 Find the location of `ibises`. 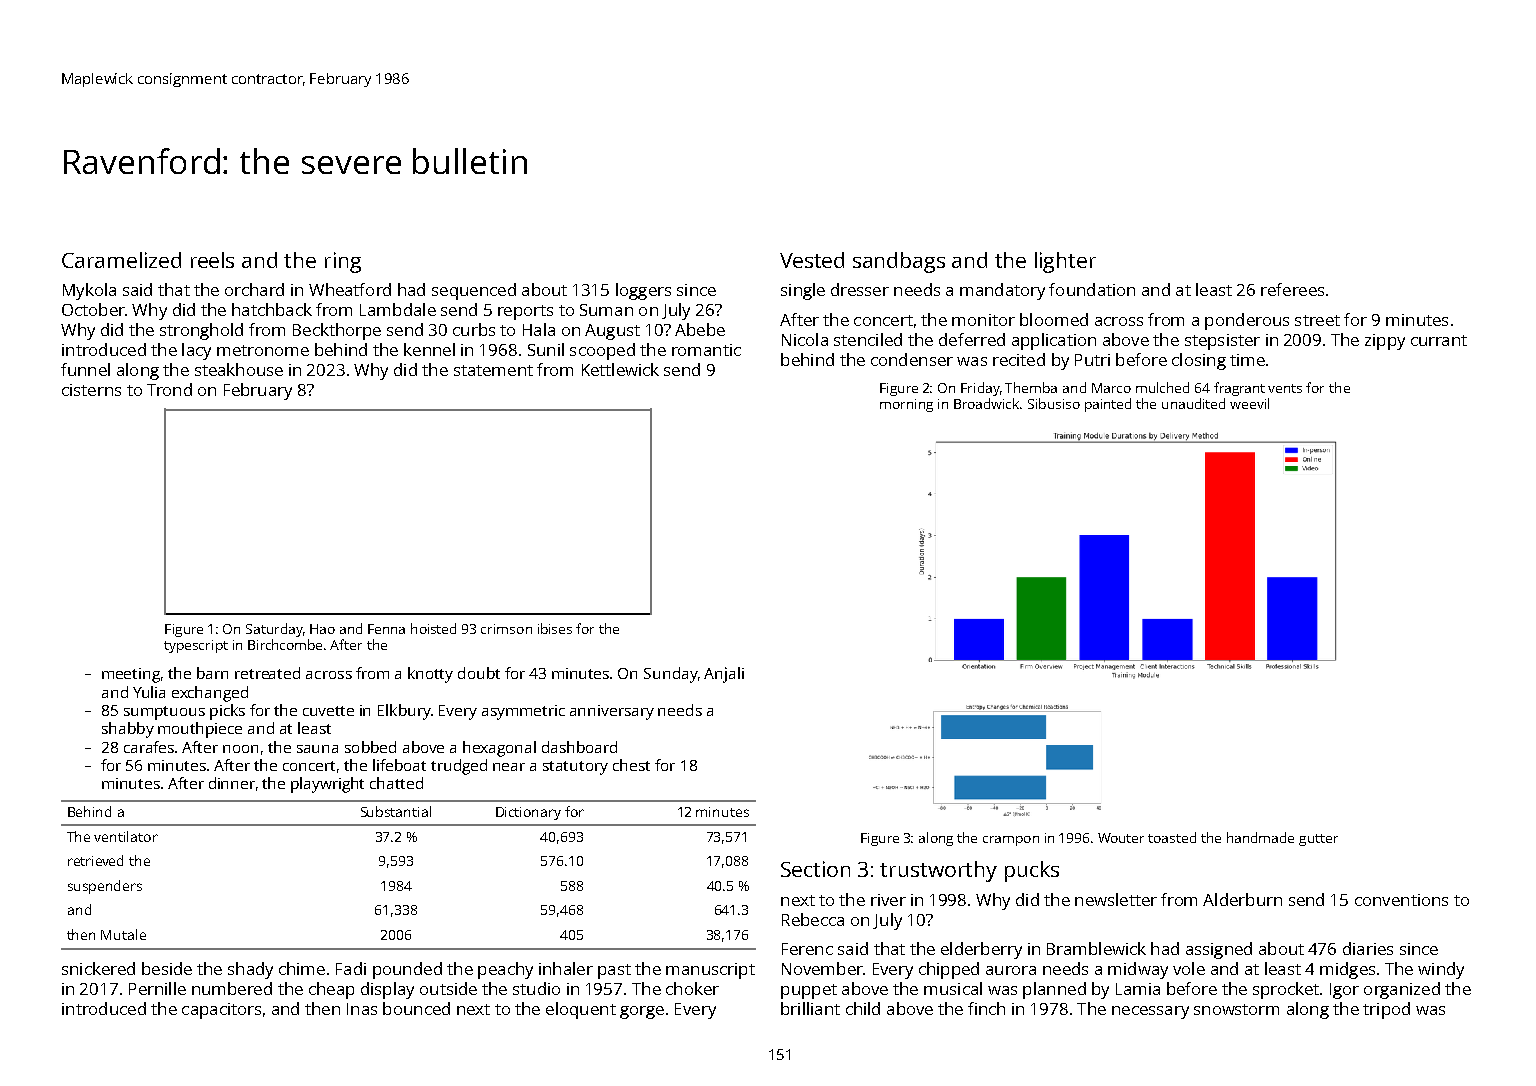

ibises is located at coordinates (555, 628).
